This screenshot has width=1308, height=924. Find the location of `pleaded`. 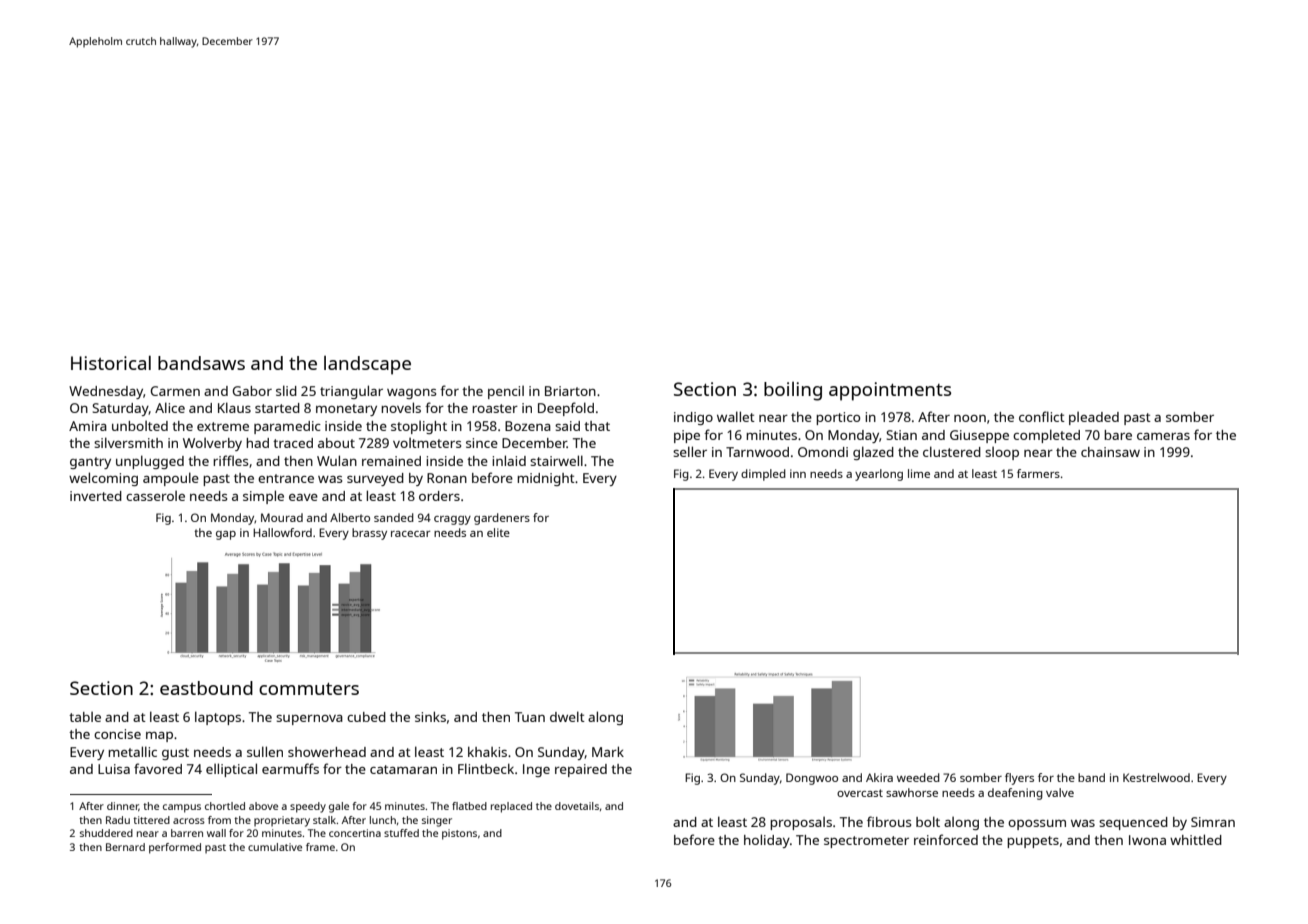

pleaded is located at coordinates (1094, 418).
